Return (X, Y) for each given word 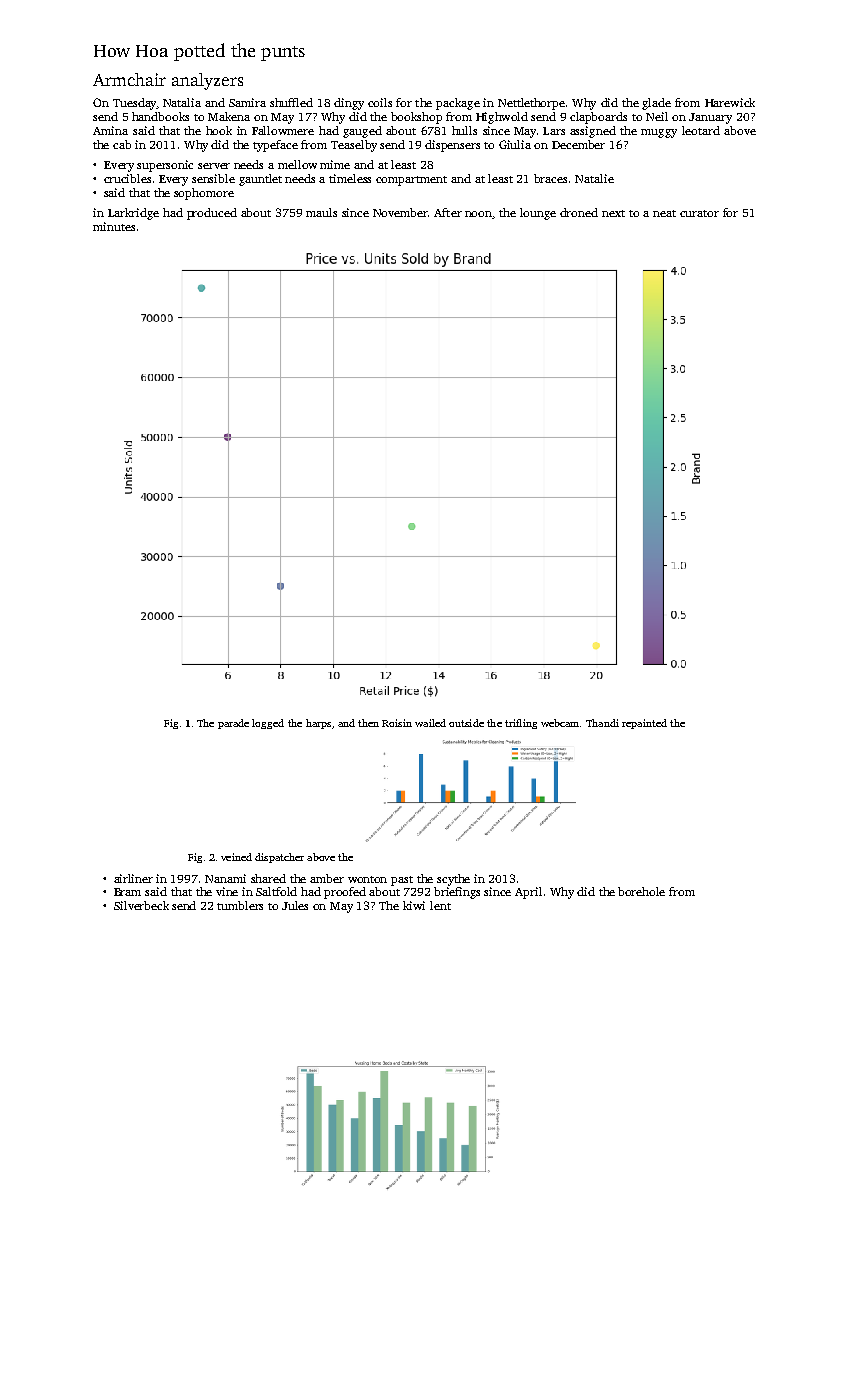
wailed (430, 723)
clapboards (598, 118)
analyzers (207, 81)
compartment (411, 181)
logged (268, 724)
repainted (644, 724)
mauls (321, 212)
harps (318, 724)
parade (233, 724)
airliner (133, 878)
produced (212, 214)
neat (664, 213)
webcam (560, 723)
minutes (114, 226)
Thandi (602, 723)
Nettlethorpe (531, 104)
